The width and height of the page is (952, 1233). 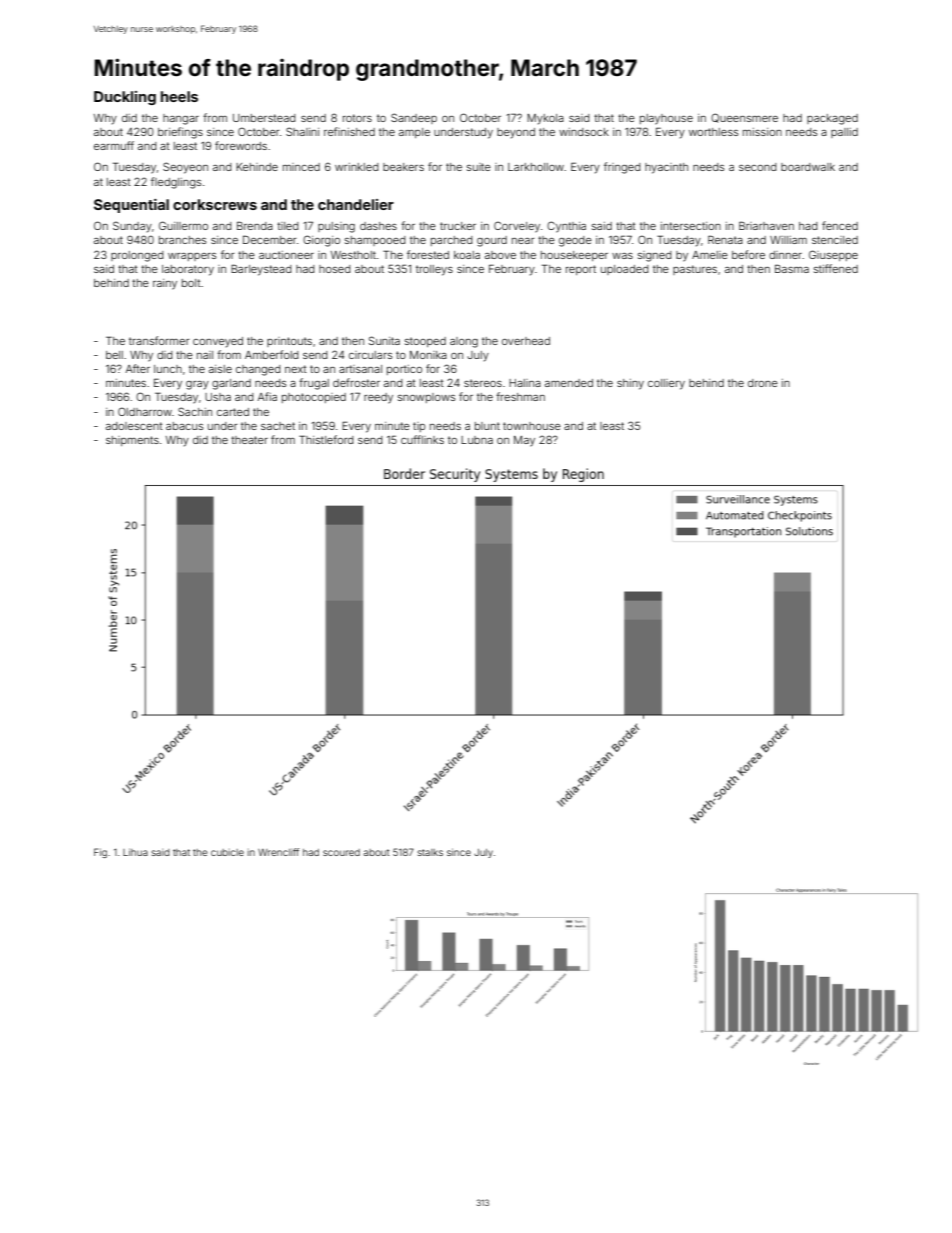 I want to click on scoured, so click(x=341, y=852).
